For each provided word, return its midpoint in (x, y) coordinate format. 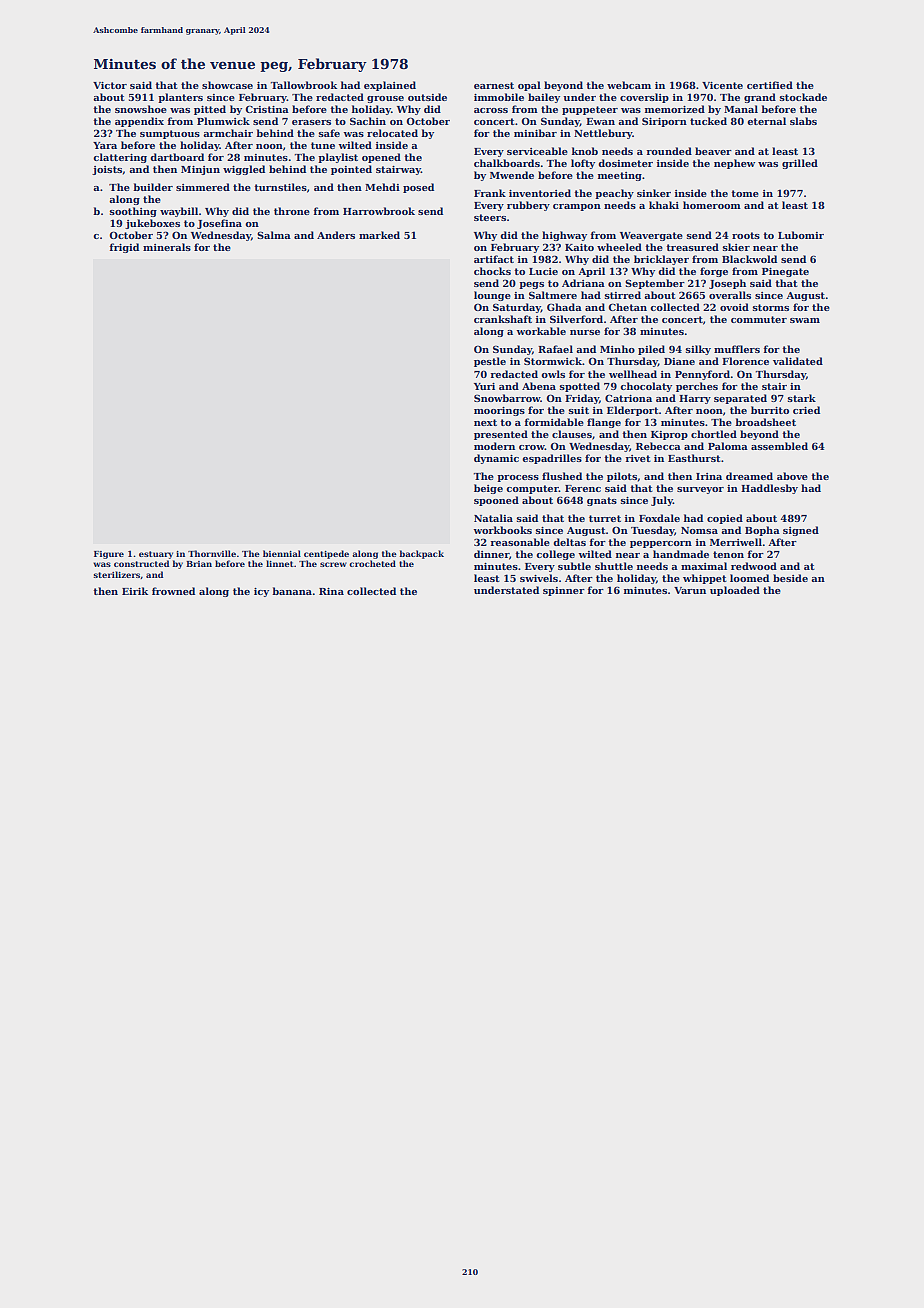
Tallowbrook (304, 85)
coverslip (644, 98)
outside (427, 97)
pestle (490, 362)
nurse (585, 332)
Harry (695, 399)
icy (261, 592)
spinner (564, 591)
